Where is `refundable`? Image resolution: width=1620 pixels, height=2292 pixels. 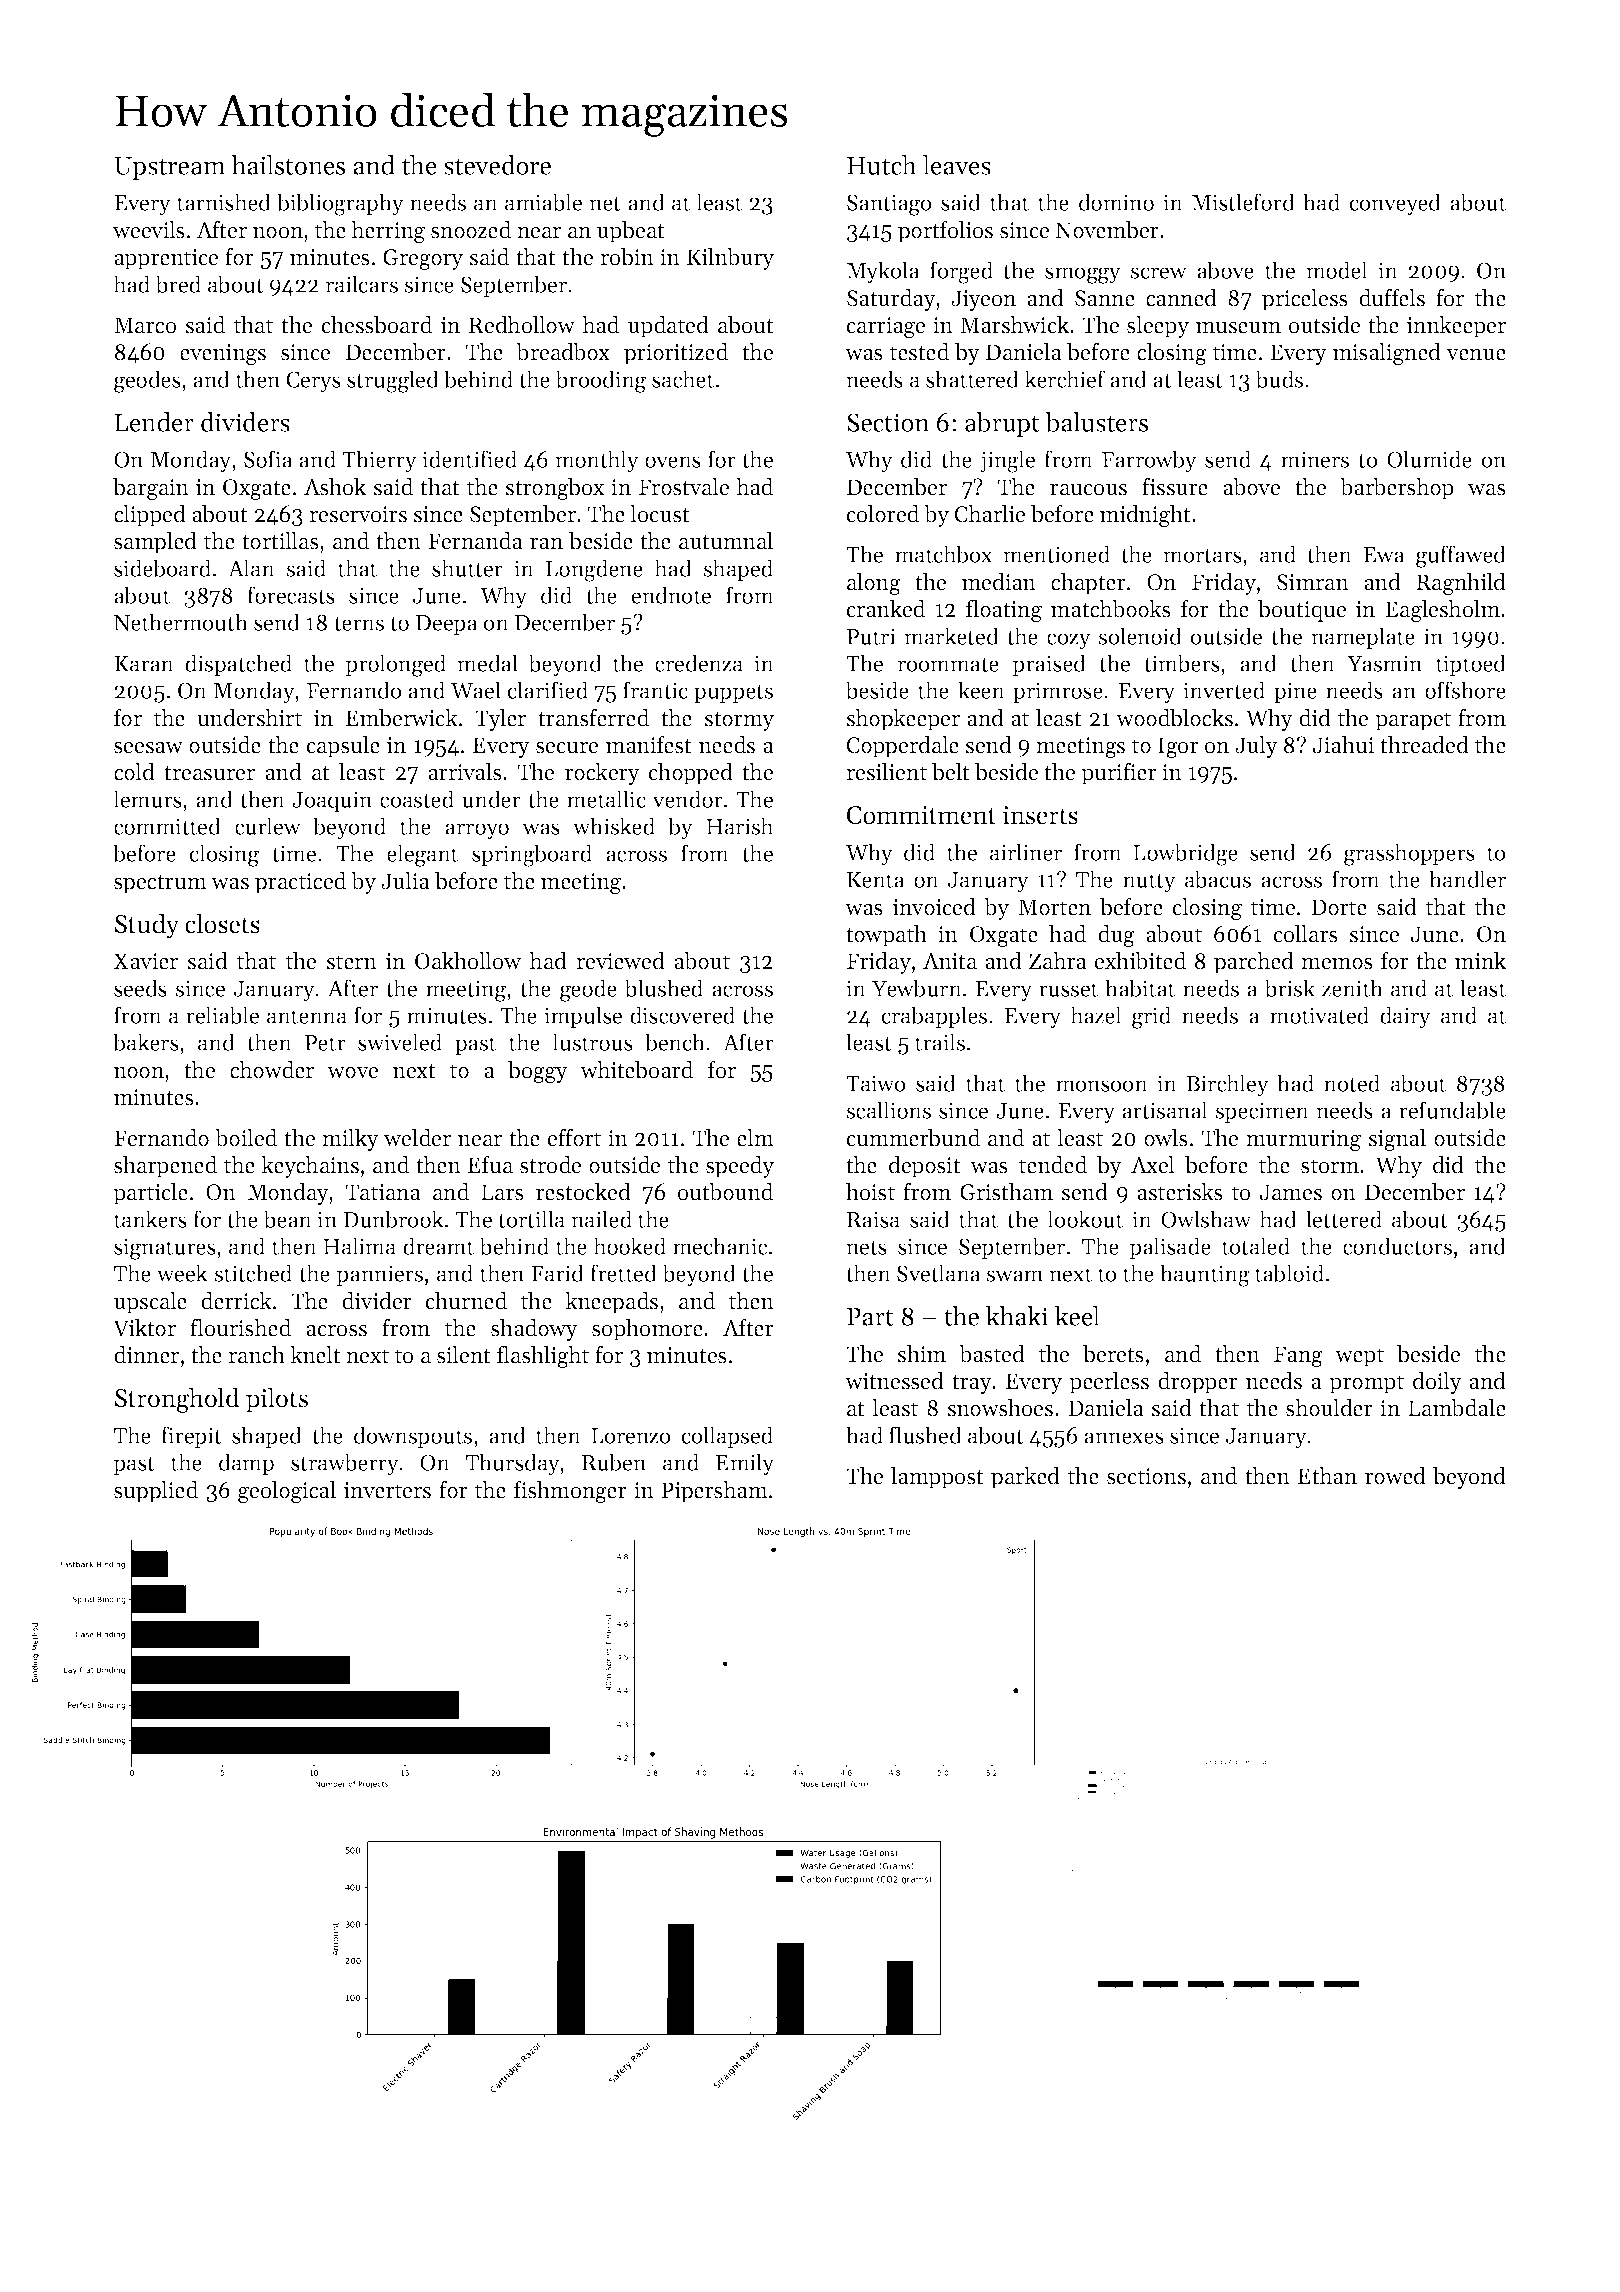
refundable is located at coordinates (1452, 1110).
